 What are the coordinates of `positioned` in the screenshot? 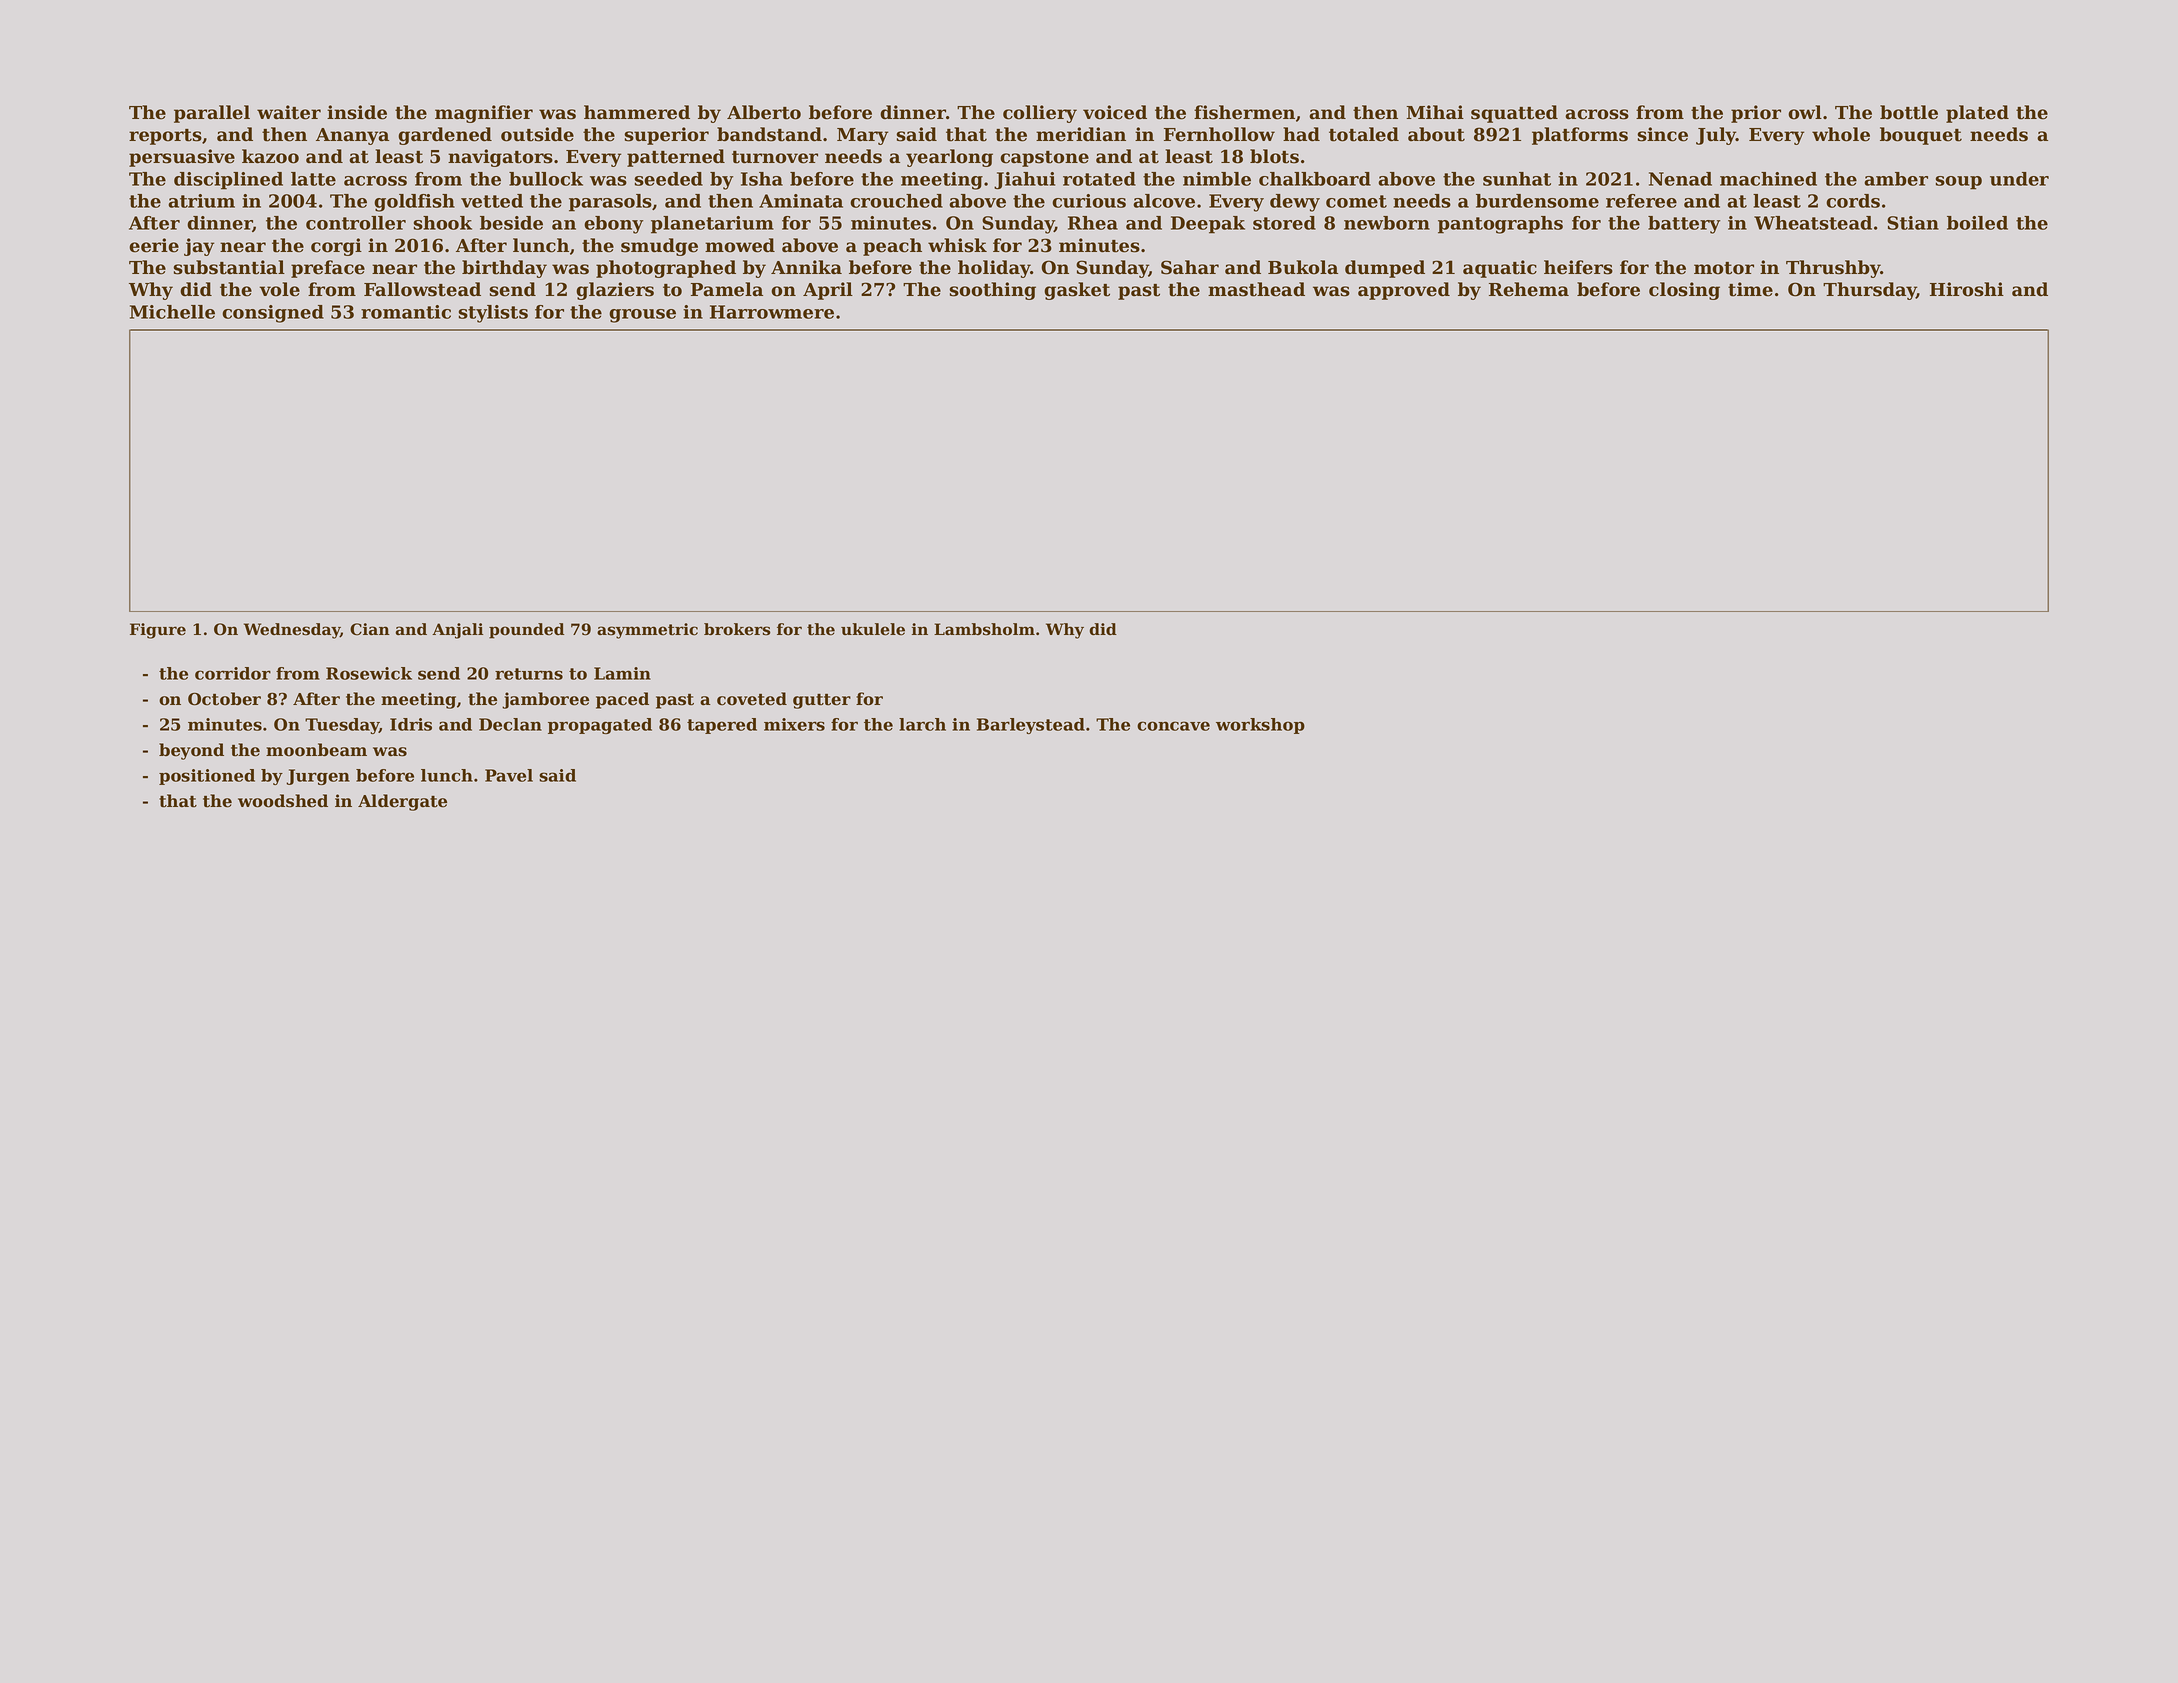 It's located at (207, 777).
